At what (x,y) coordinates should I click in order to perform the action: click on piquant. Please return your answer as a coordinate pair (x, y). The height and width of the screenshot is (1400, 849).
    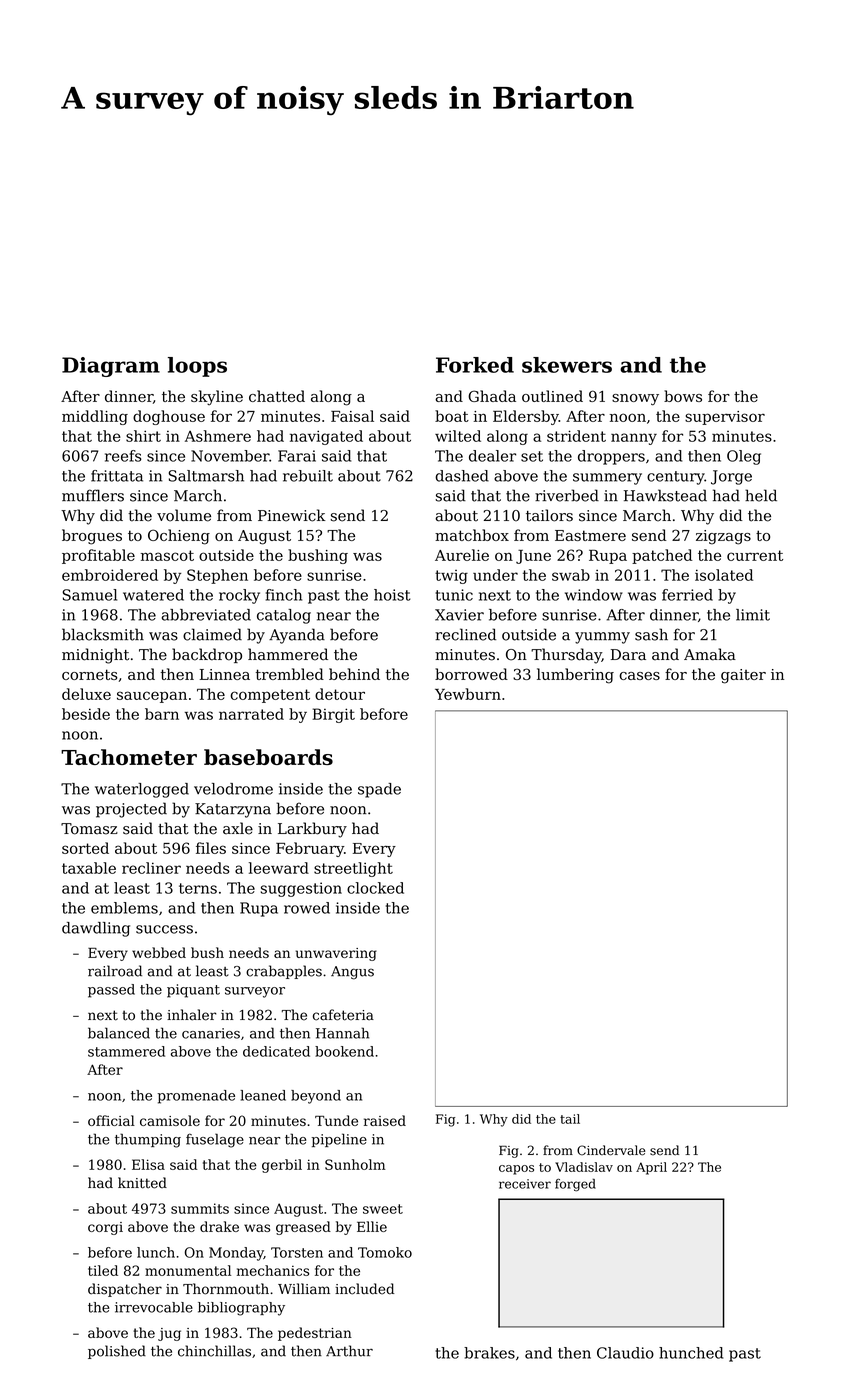
    Looking at the image, I should click on (193, 991).
